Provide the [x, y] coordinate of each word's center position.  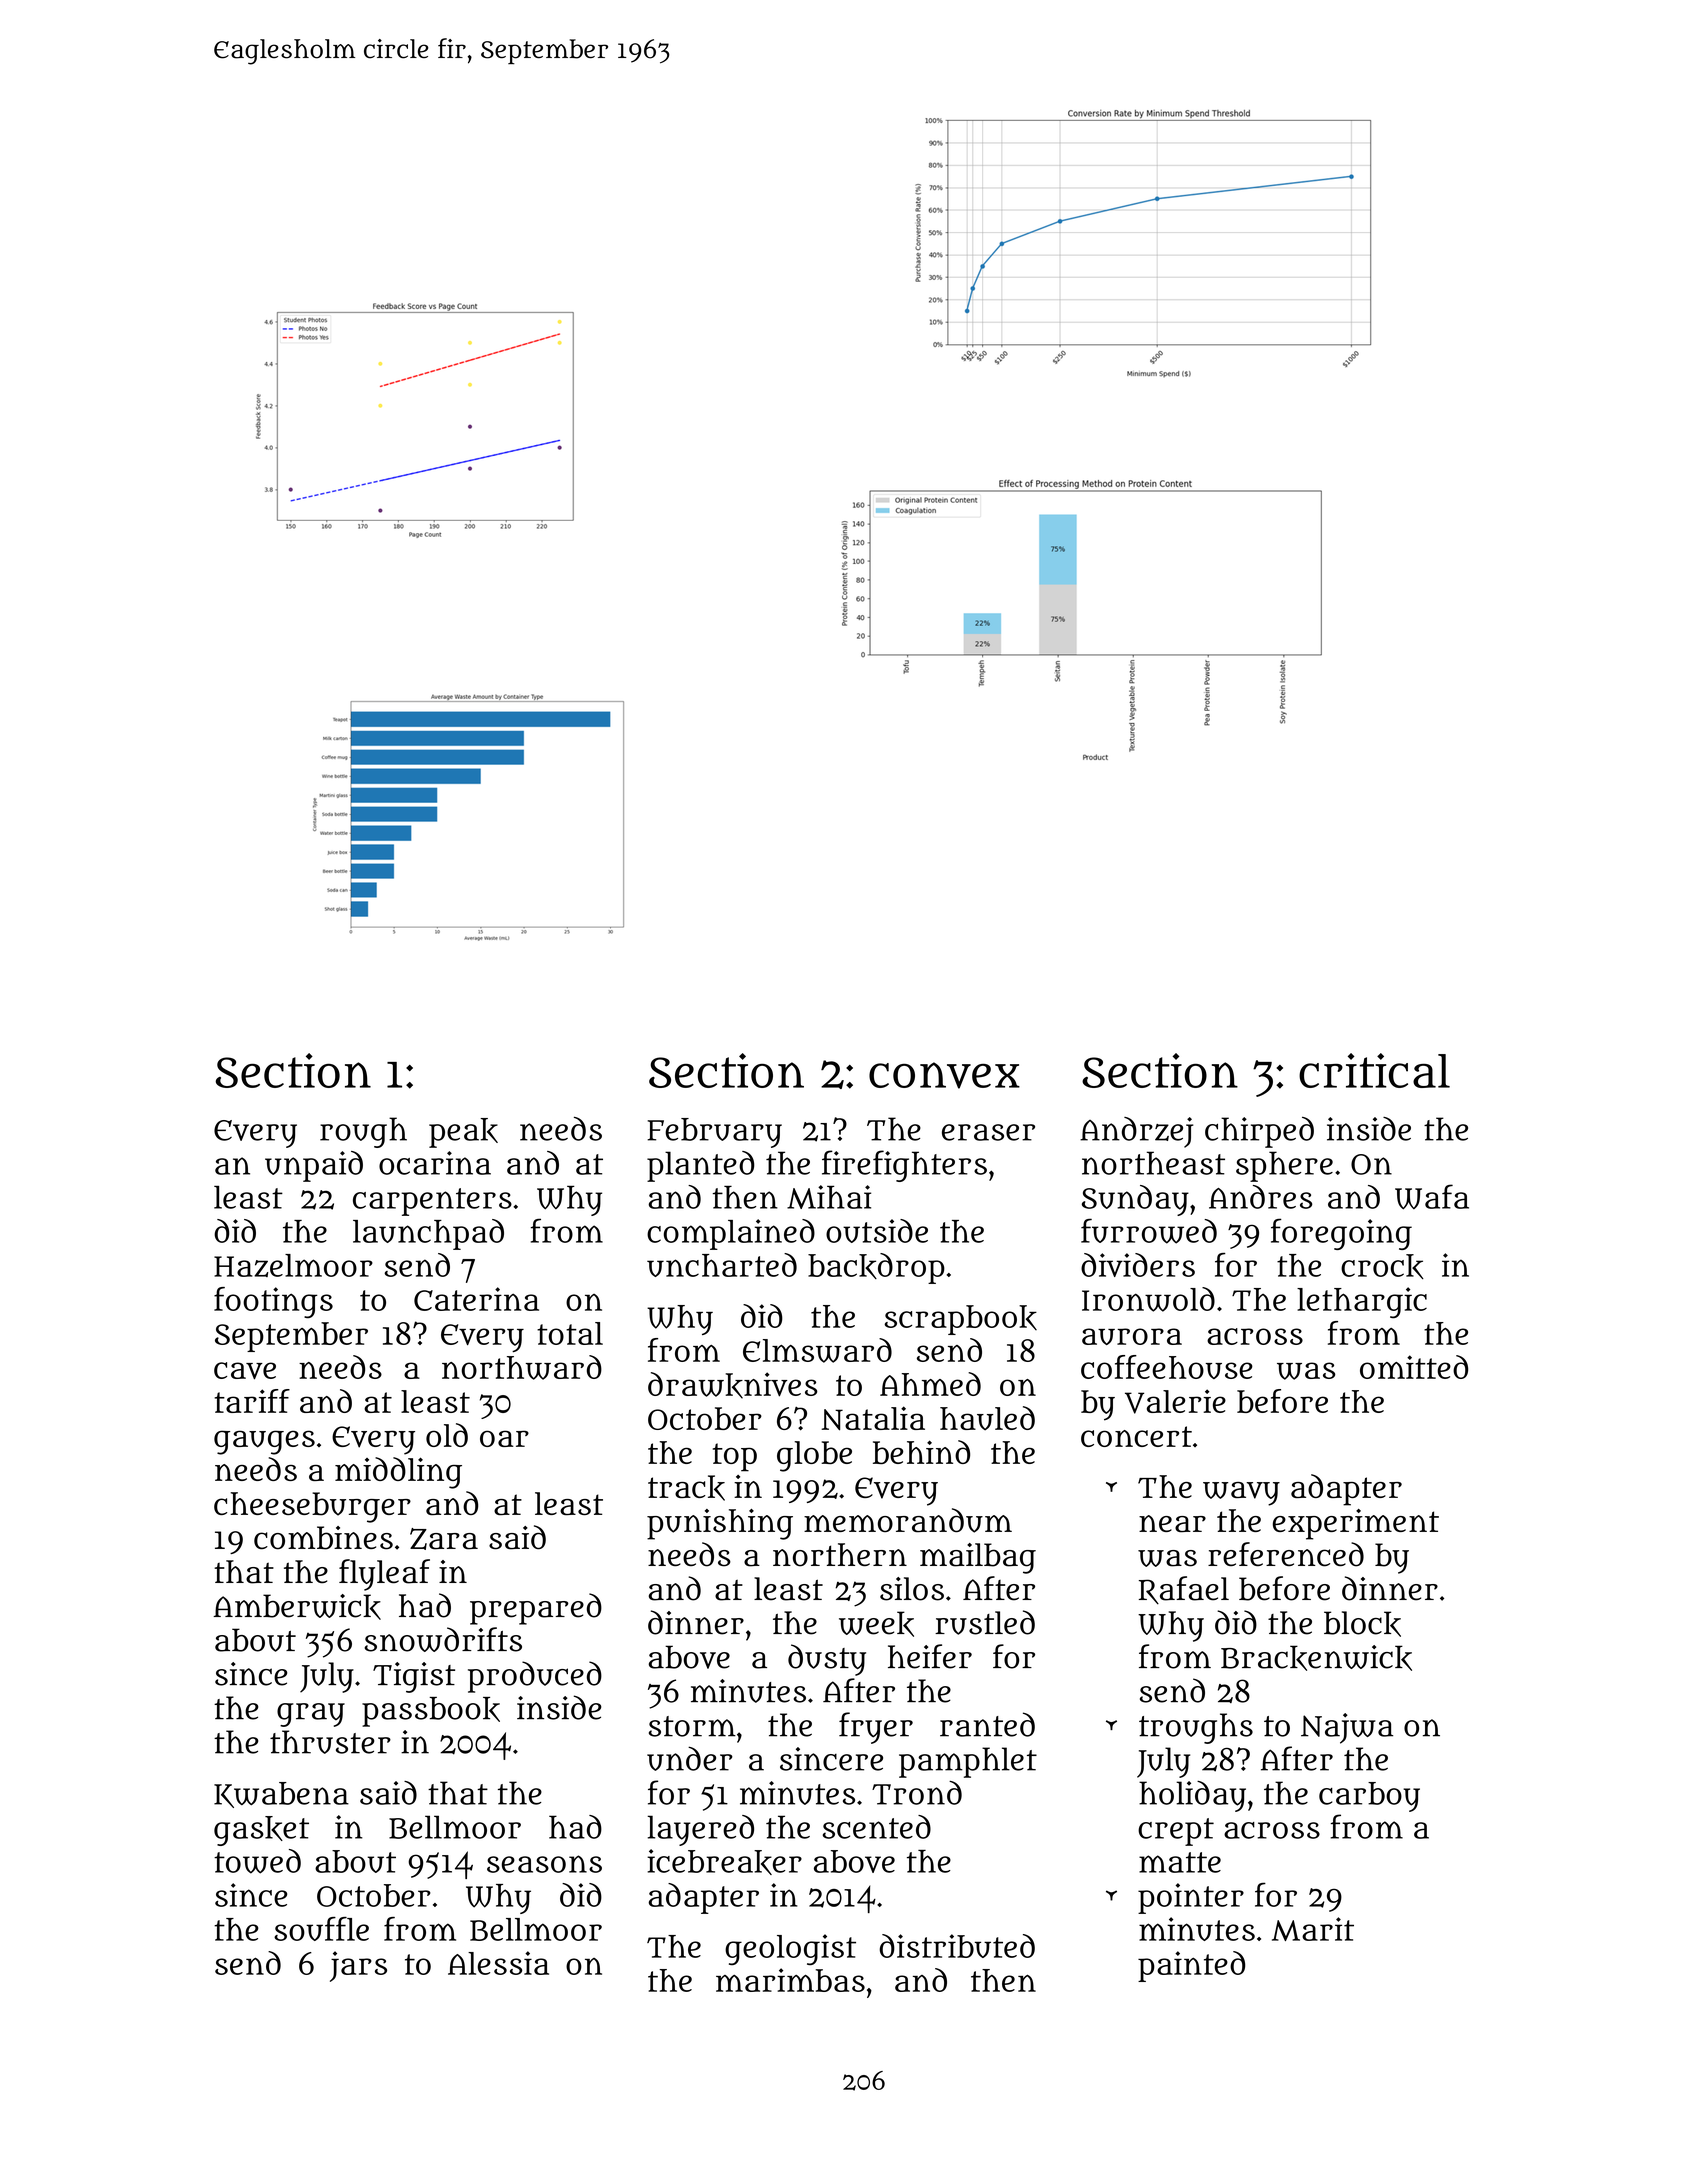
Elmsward [817, 1350]
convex [944, 1075]
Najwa [1347, 1728]
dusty [827, 1660]
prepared [536, 1609]
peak [463, 1133]
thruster [330, 1742]
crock [1382, 1266]
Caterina [476, 1299]
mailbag [978, 1558]
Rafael [1184, 1590]
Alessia [498, 1963]
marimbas [790, 1980]
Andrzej [1136, 1132]
